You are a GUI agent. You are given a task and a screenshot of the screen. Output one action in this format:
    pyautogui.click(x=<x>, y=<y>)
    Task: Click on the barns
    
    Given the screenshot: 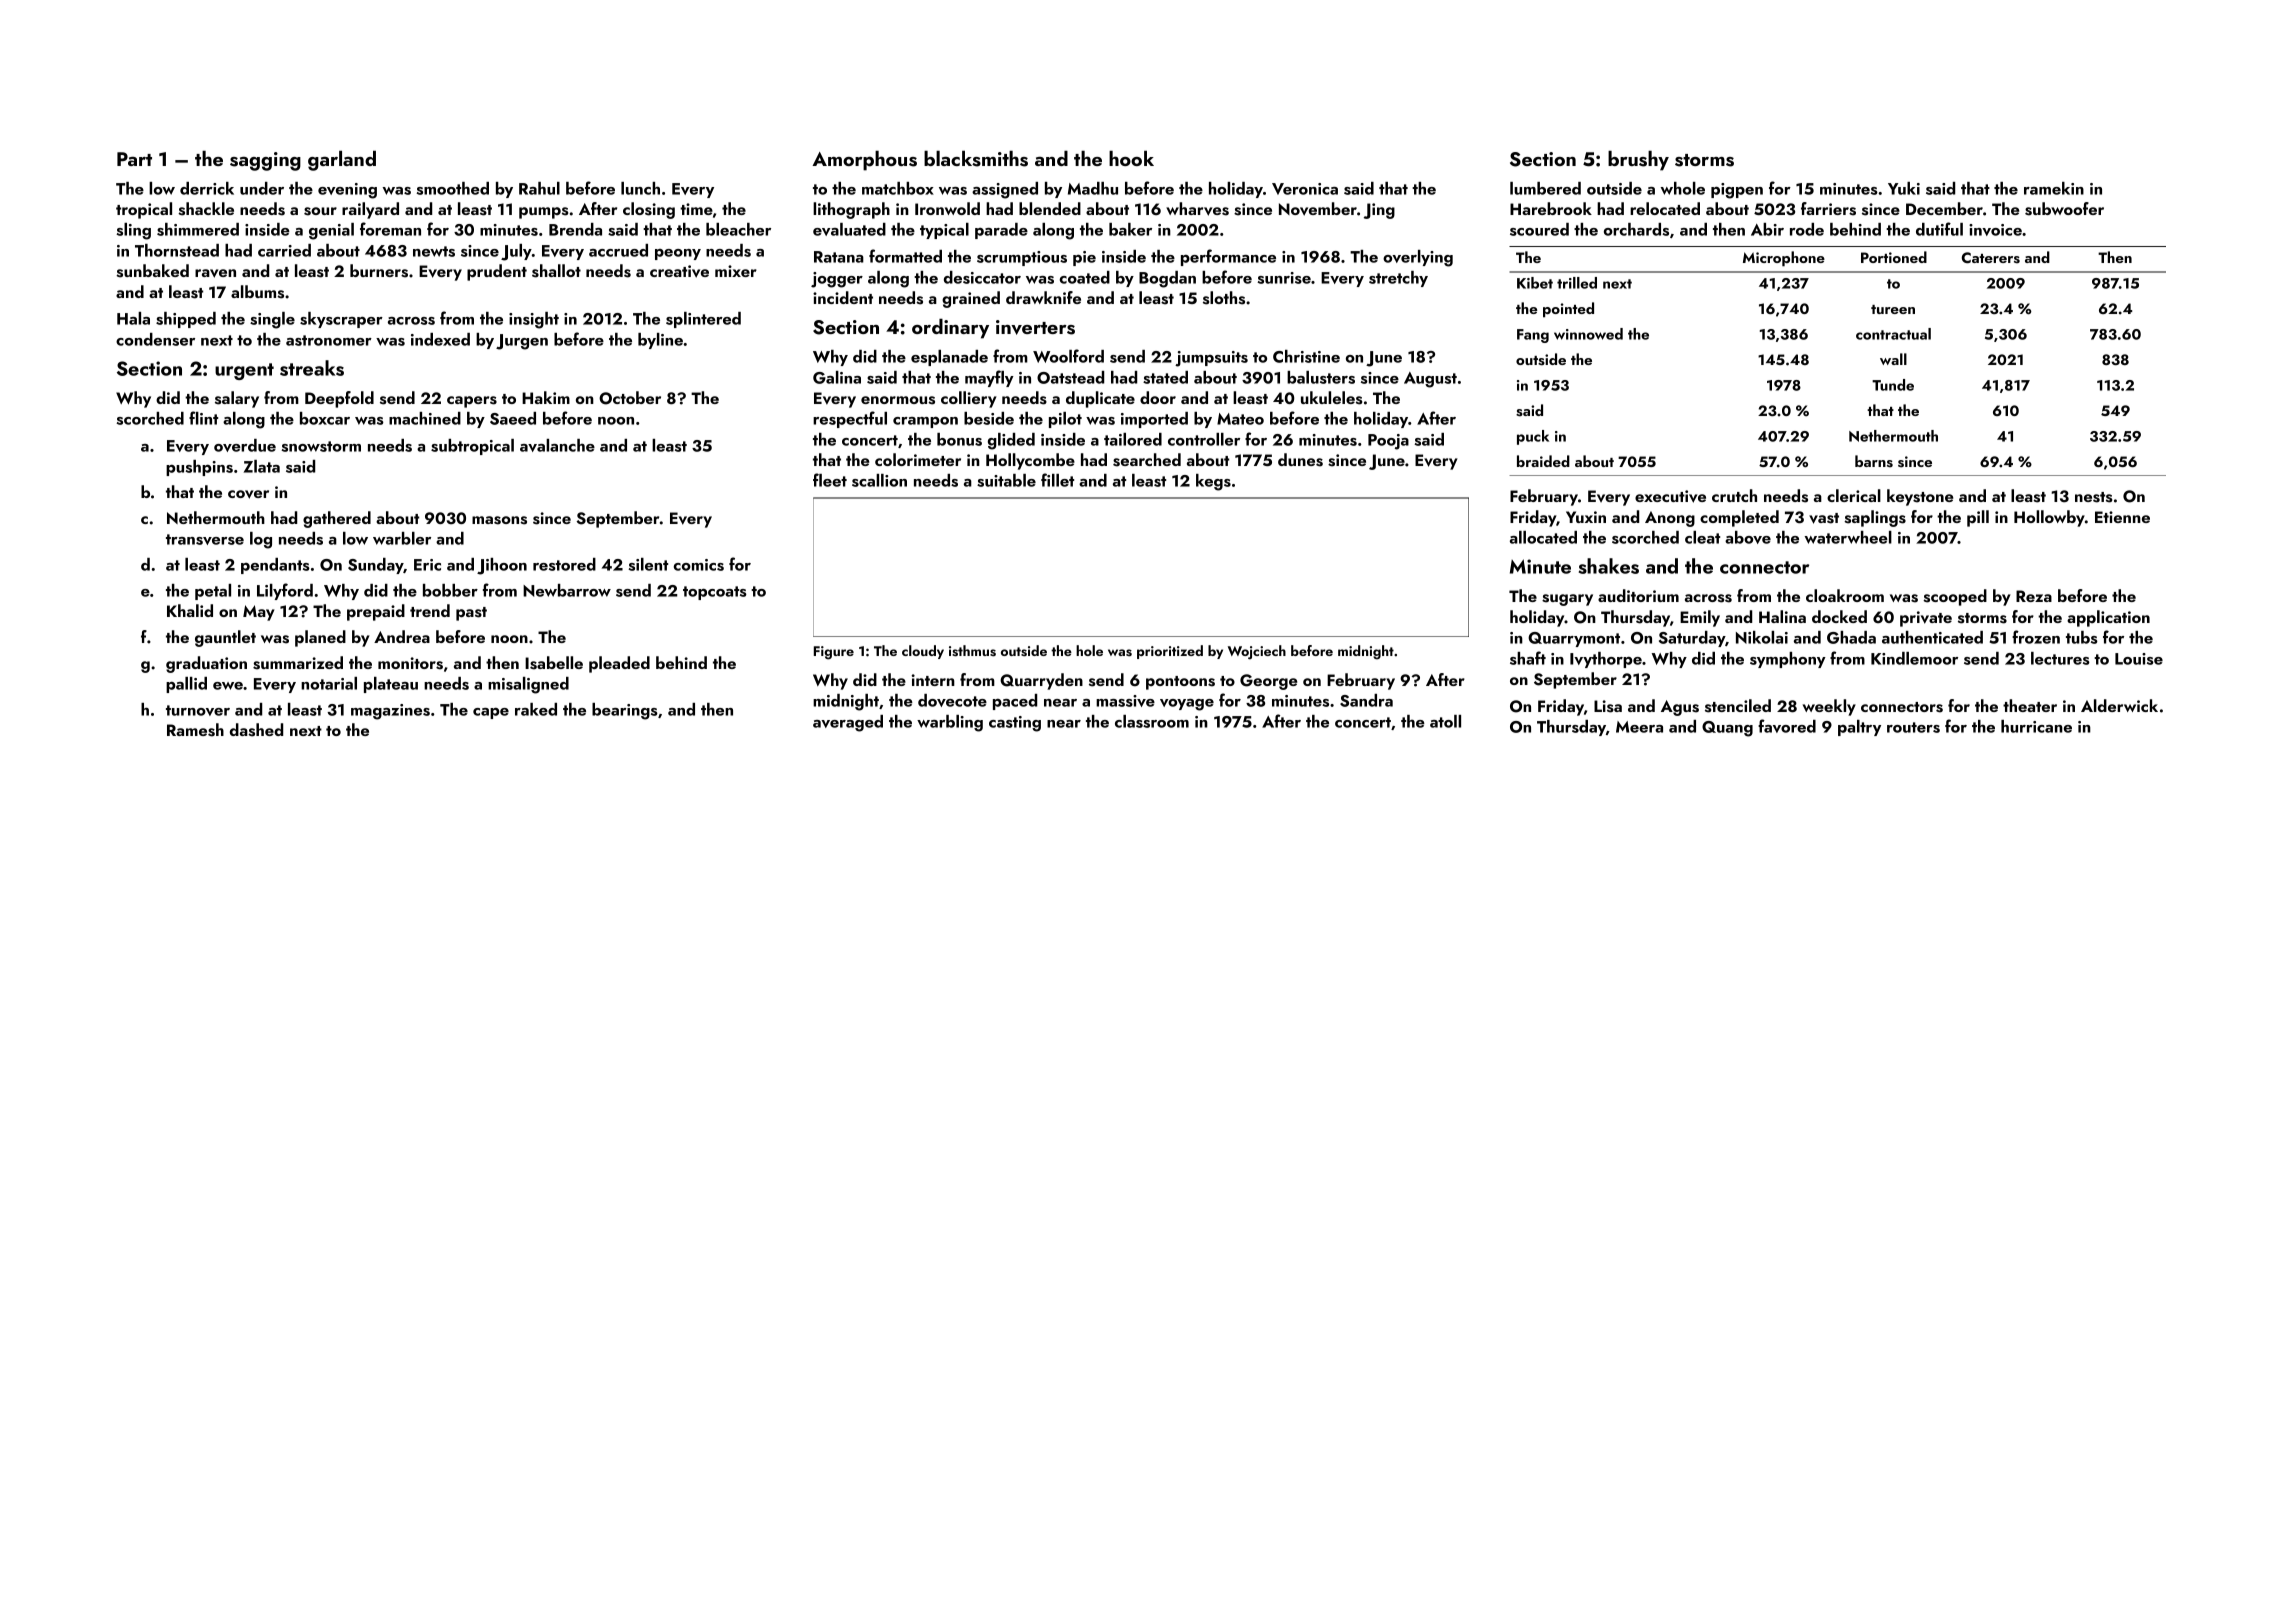 What is the action you would take?
    pyautogui.click(x=1874, y=461)
